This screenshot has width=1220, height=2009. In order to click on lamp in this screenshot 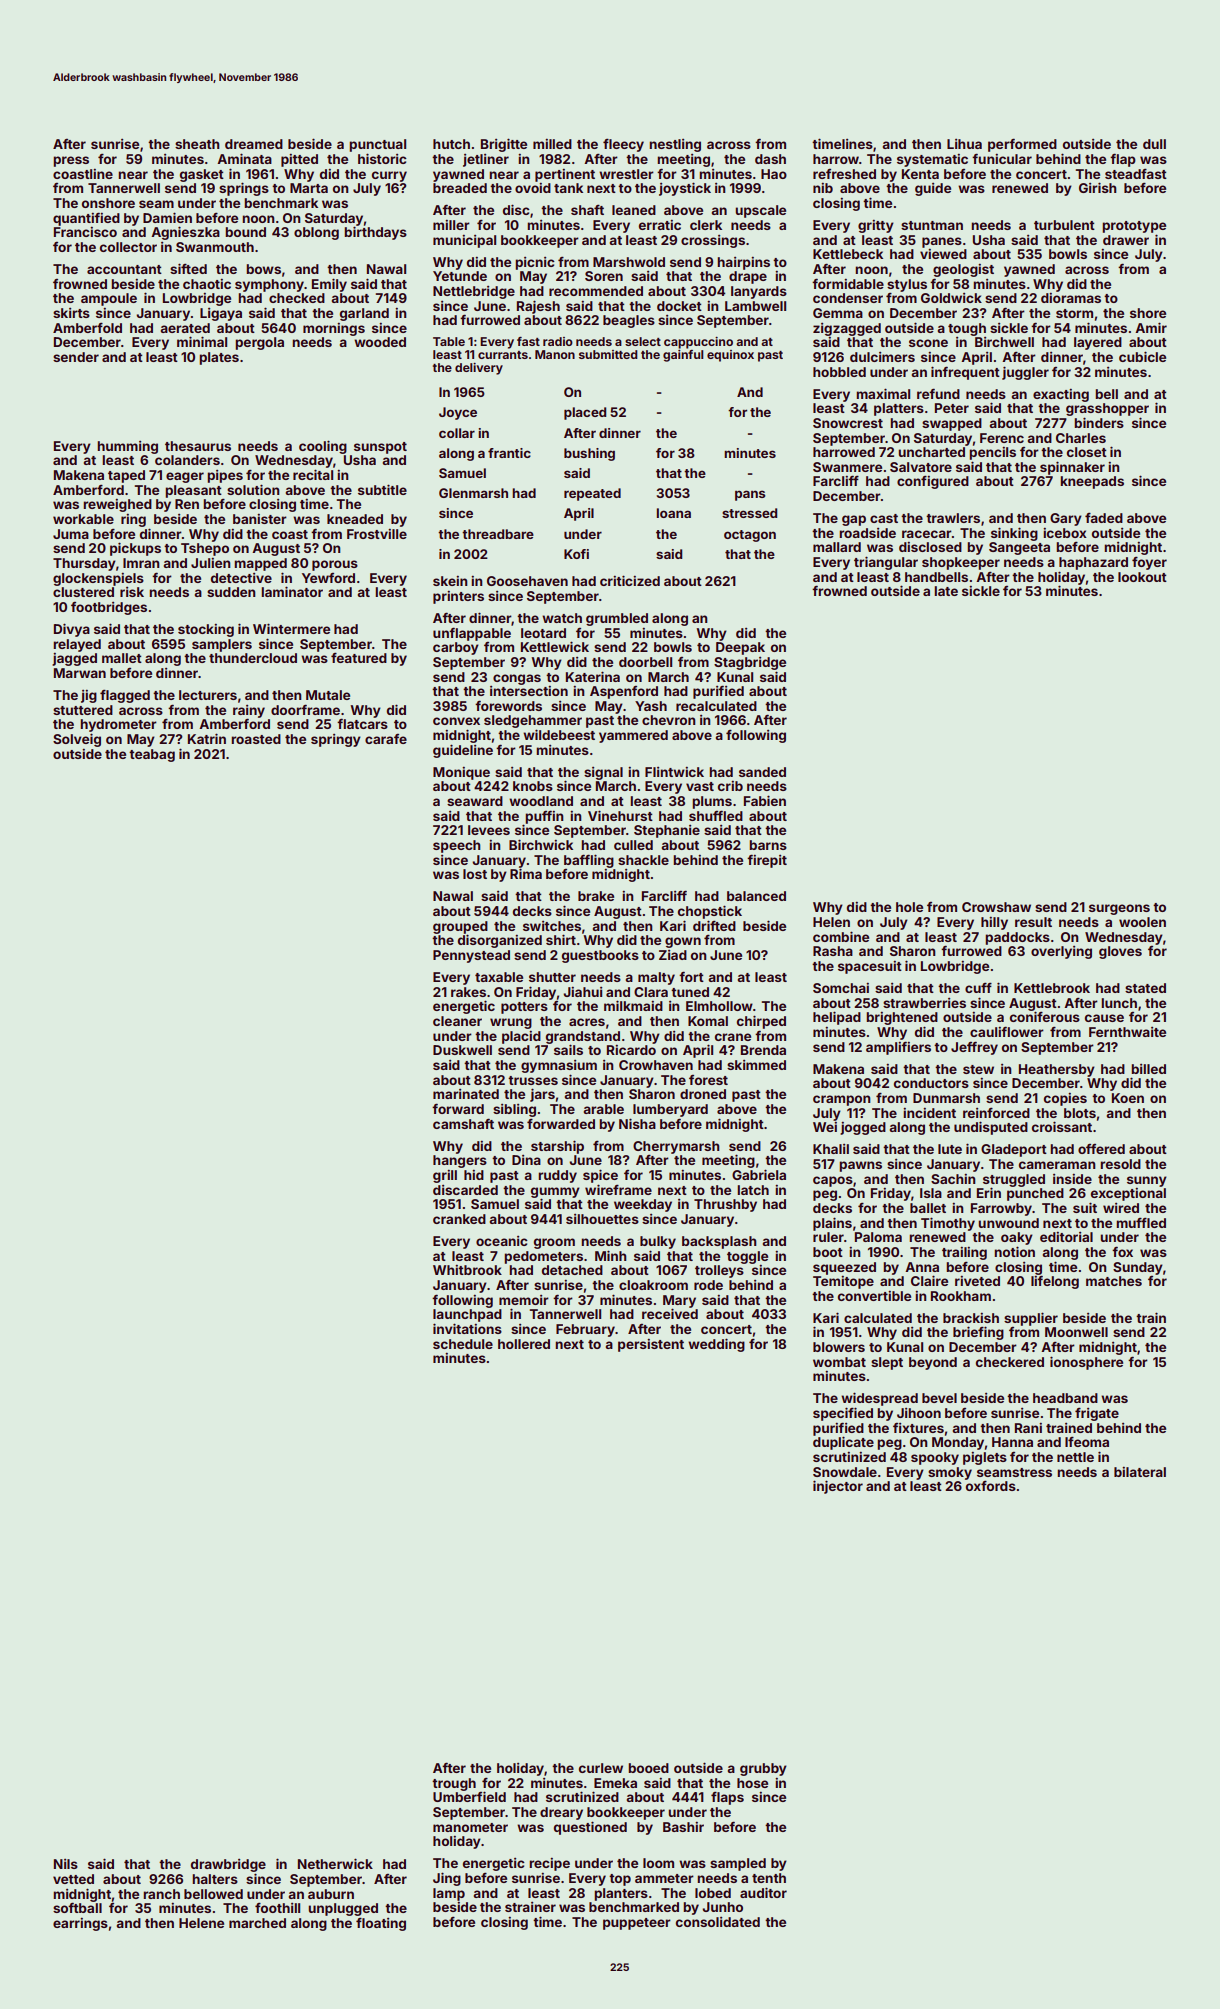, I will do `click(449, 1894)`.
